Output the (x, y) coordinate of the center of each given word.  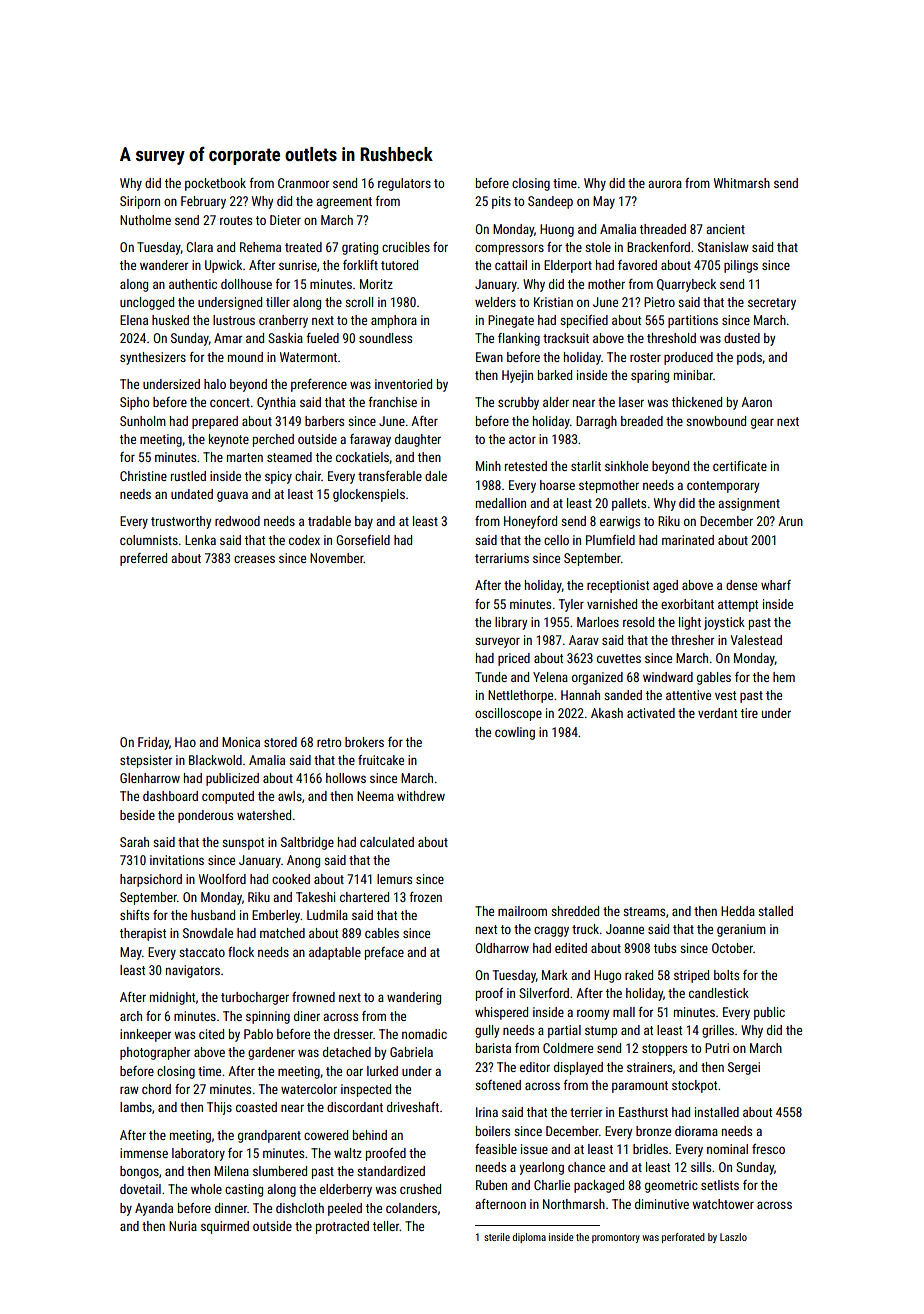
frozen (426, 897)
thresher (692, 640)
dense (741, 585)
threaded (663, 229)
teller (386, 1226)
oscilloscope (508, 714)
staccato (202, 952)
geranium (741, 930)
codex (304, 540)
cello (556, 540)
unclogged (147, 303)
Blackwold (215, 760)
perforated (683, 1238)
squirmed (225, 1227)
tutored (399, 265)
